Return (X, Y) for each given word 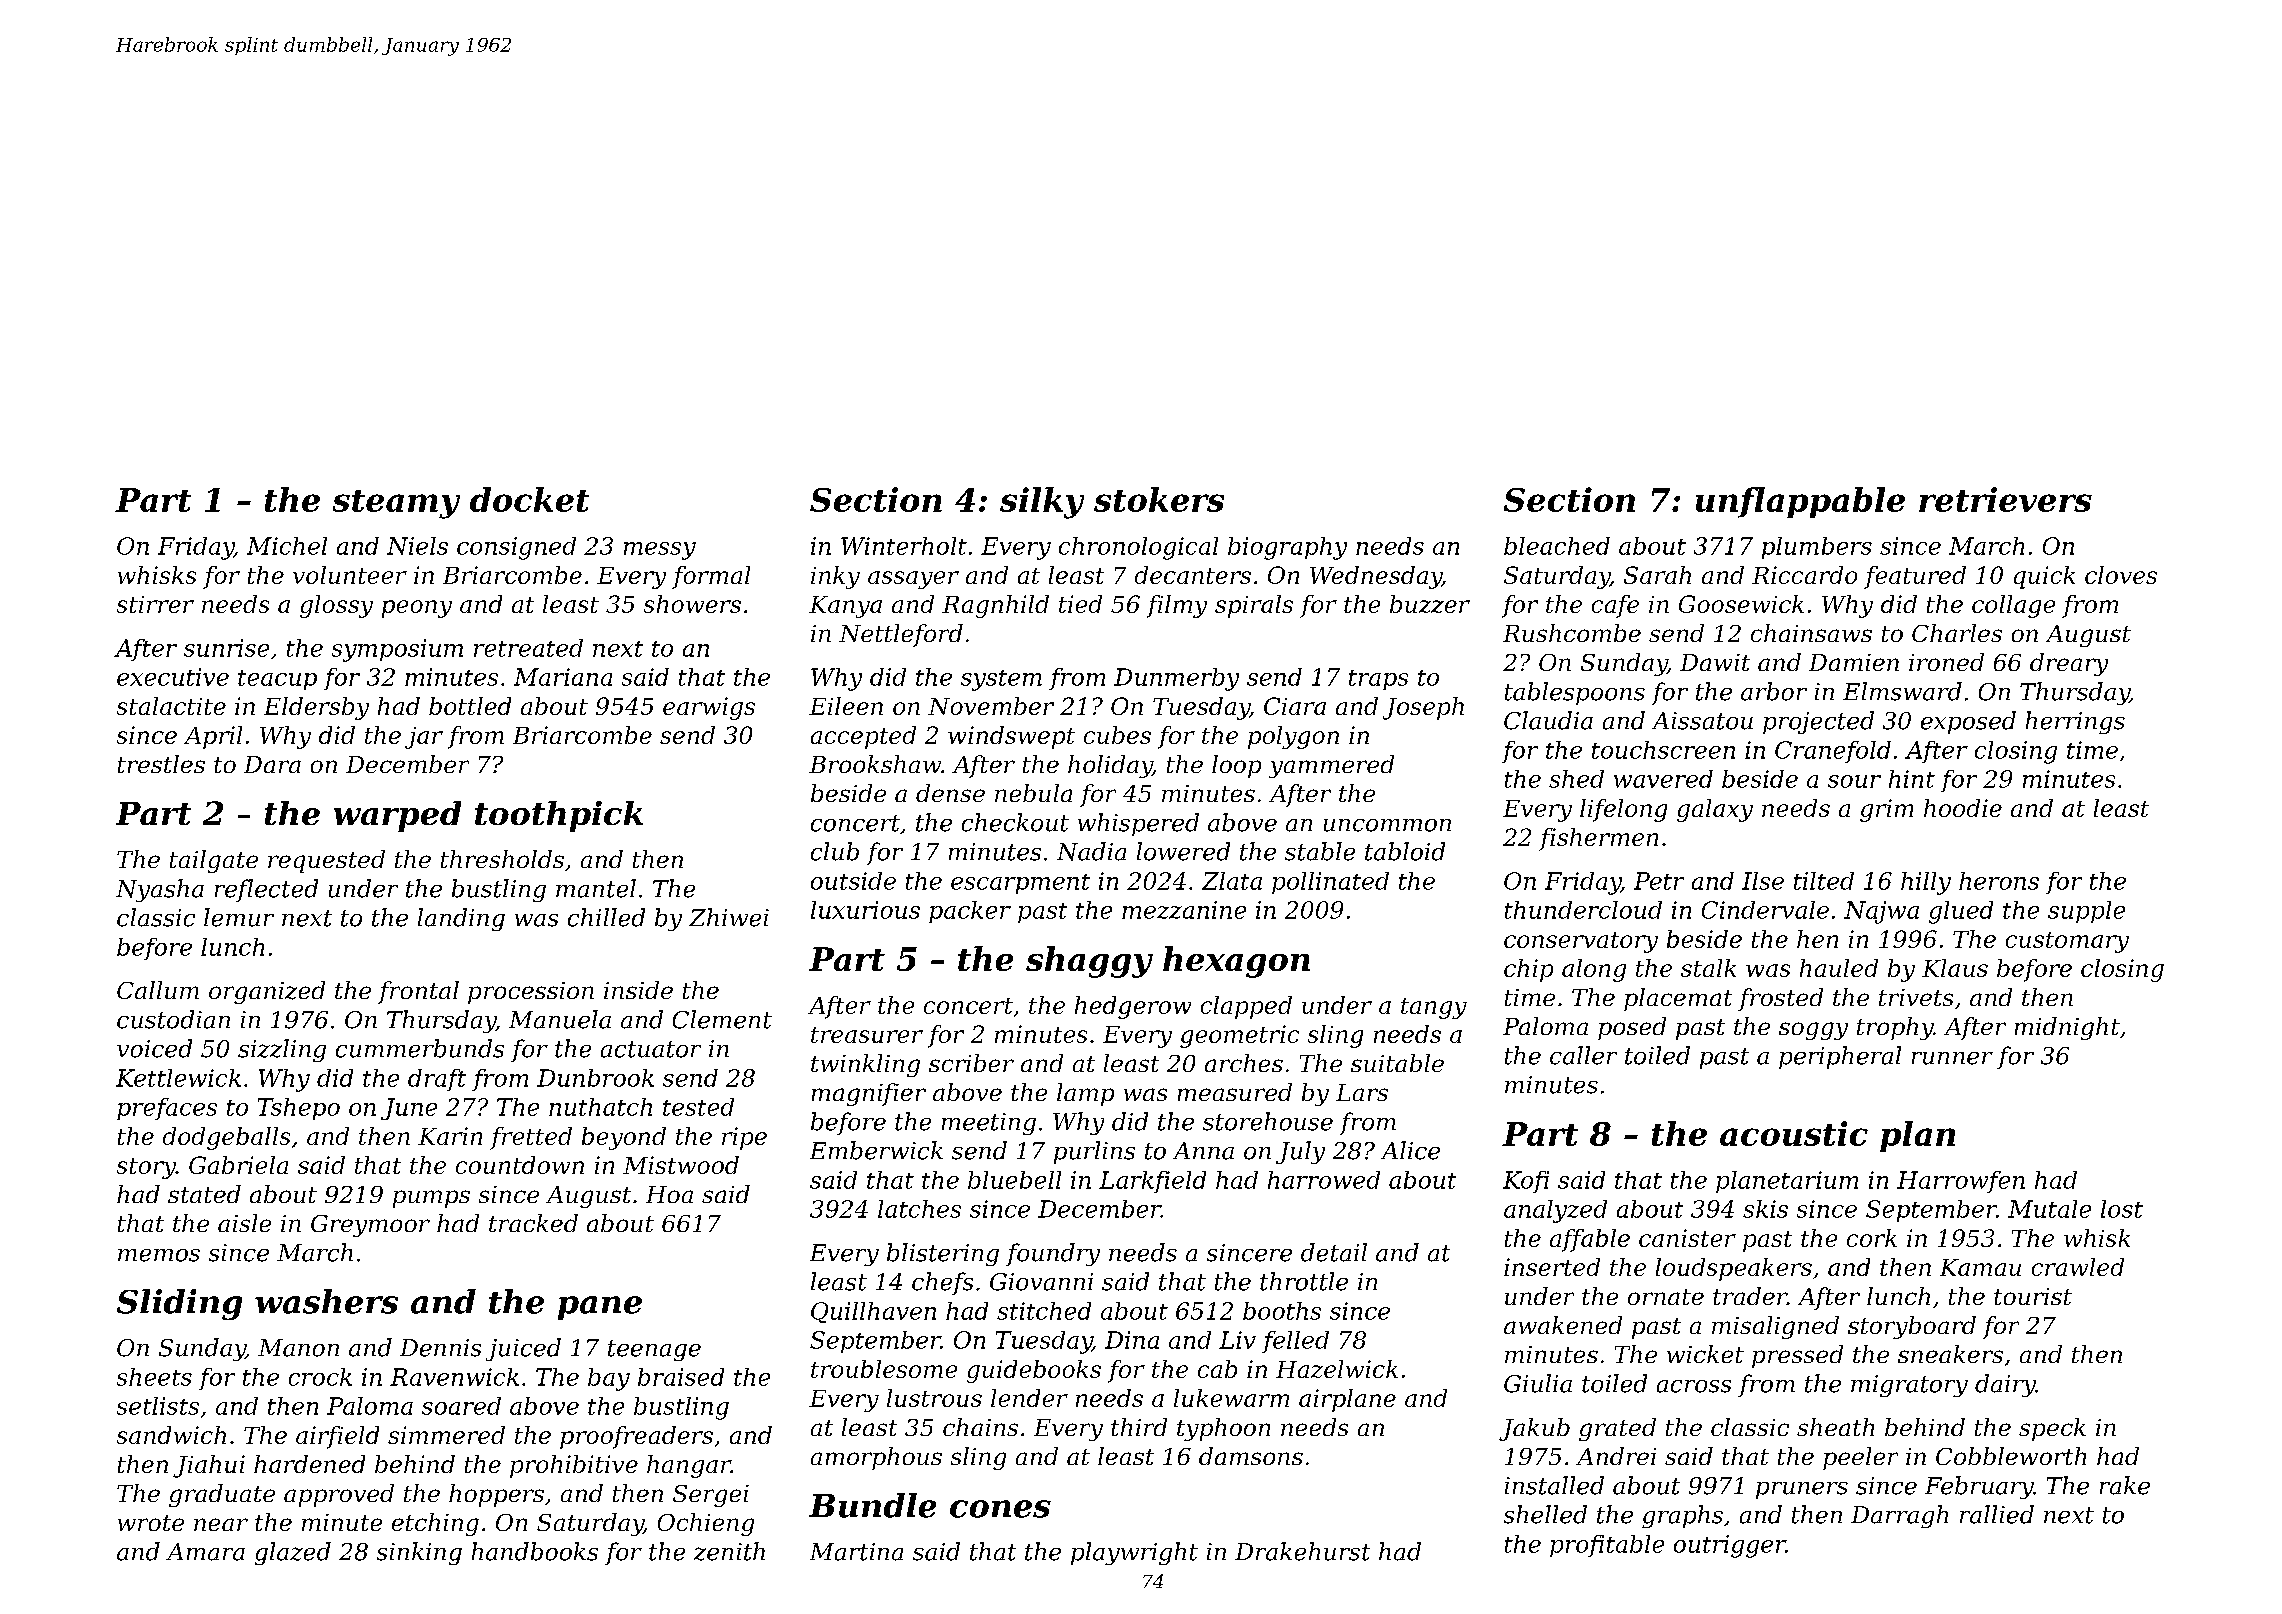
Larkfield (1152, 1182)
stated (204, 1194)
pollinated (1330, 883)
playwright (1134, 1553)
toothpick (559, 816)
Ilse (1763, 881)
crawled (2078, 1267)
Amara (205, 1552)
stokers (1159, 499)
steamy (396, 504)
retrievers (2005, 499)
